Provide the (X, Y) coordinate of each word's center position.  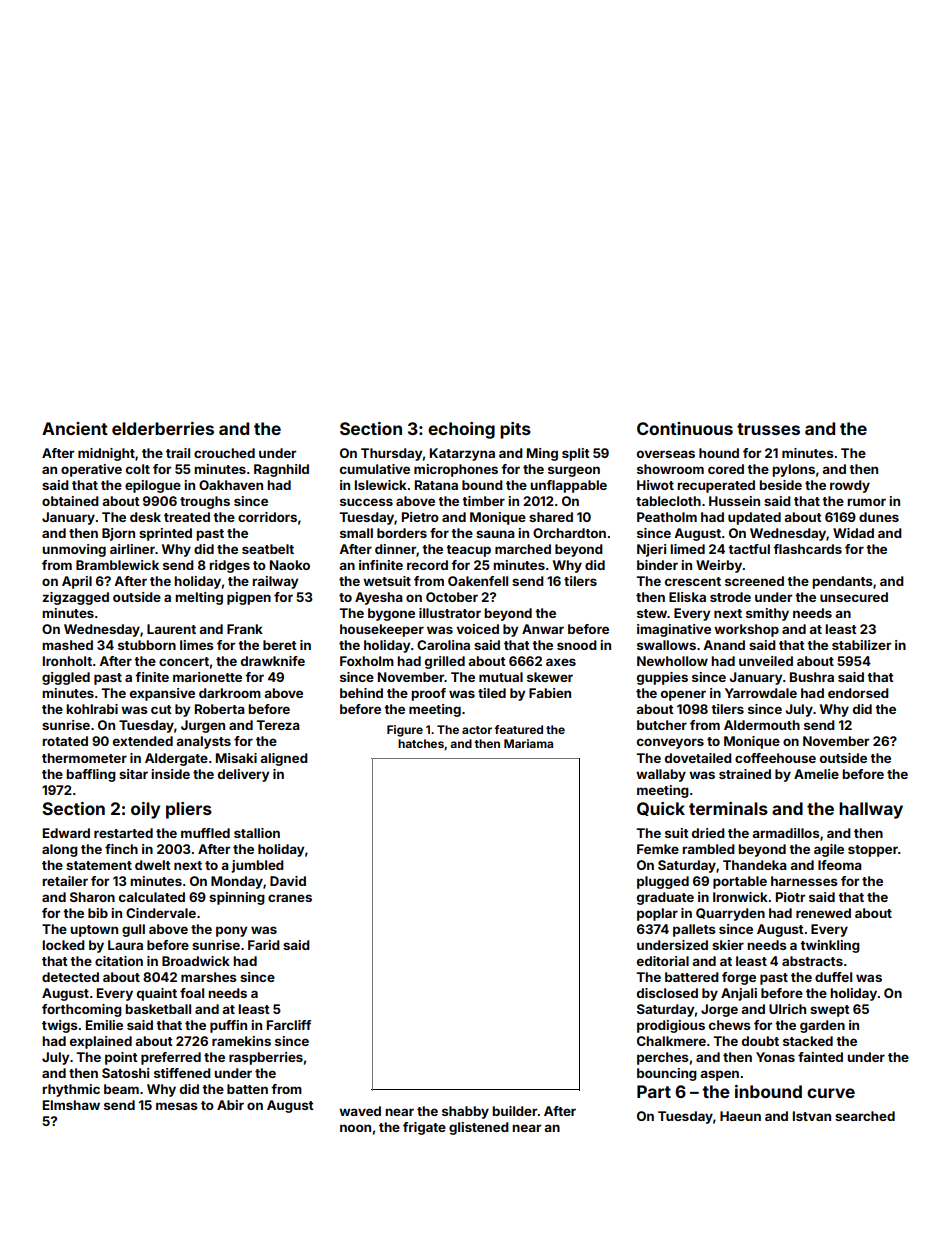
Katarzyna (462, 454)
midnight (106, 454)
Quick (661, 809)
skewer (550, 677)
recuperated (716, 486)
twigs (60, 1026)
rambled (708, 849)
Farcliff (289, 1025)
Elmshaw (71, 1105)
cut (161, 709)
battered (692, 977)
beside (780, 485)
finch (121, 849)
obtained (70, 501)
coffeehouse (775, 758)
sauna (495, 534)
